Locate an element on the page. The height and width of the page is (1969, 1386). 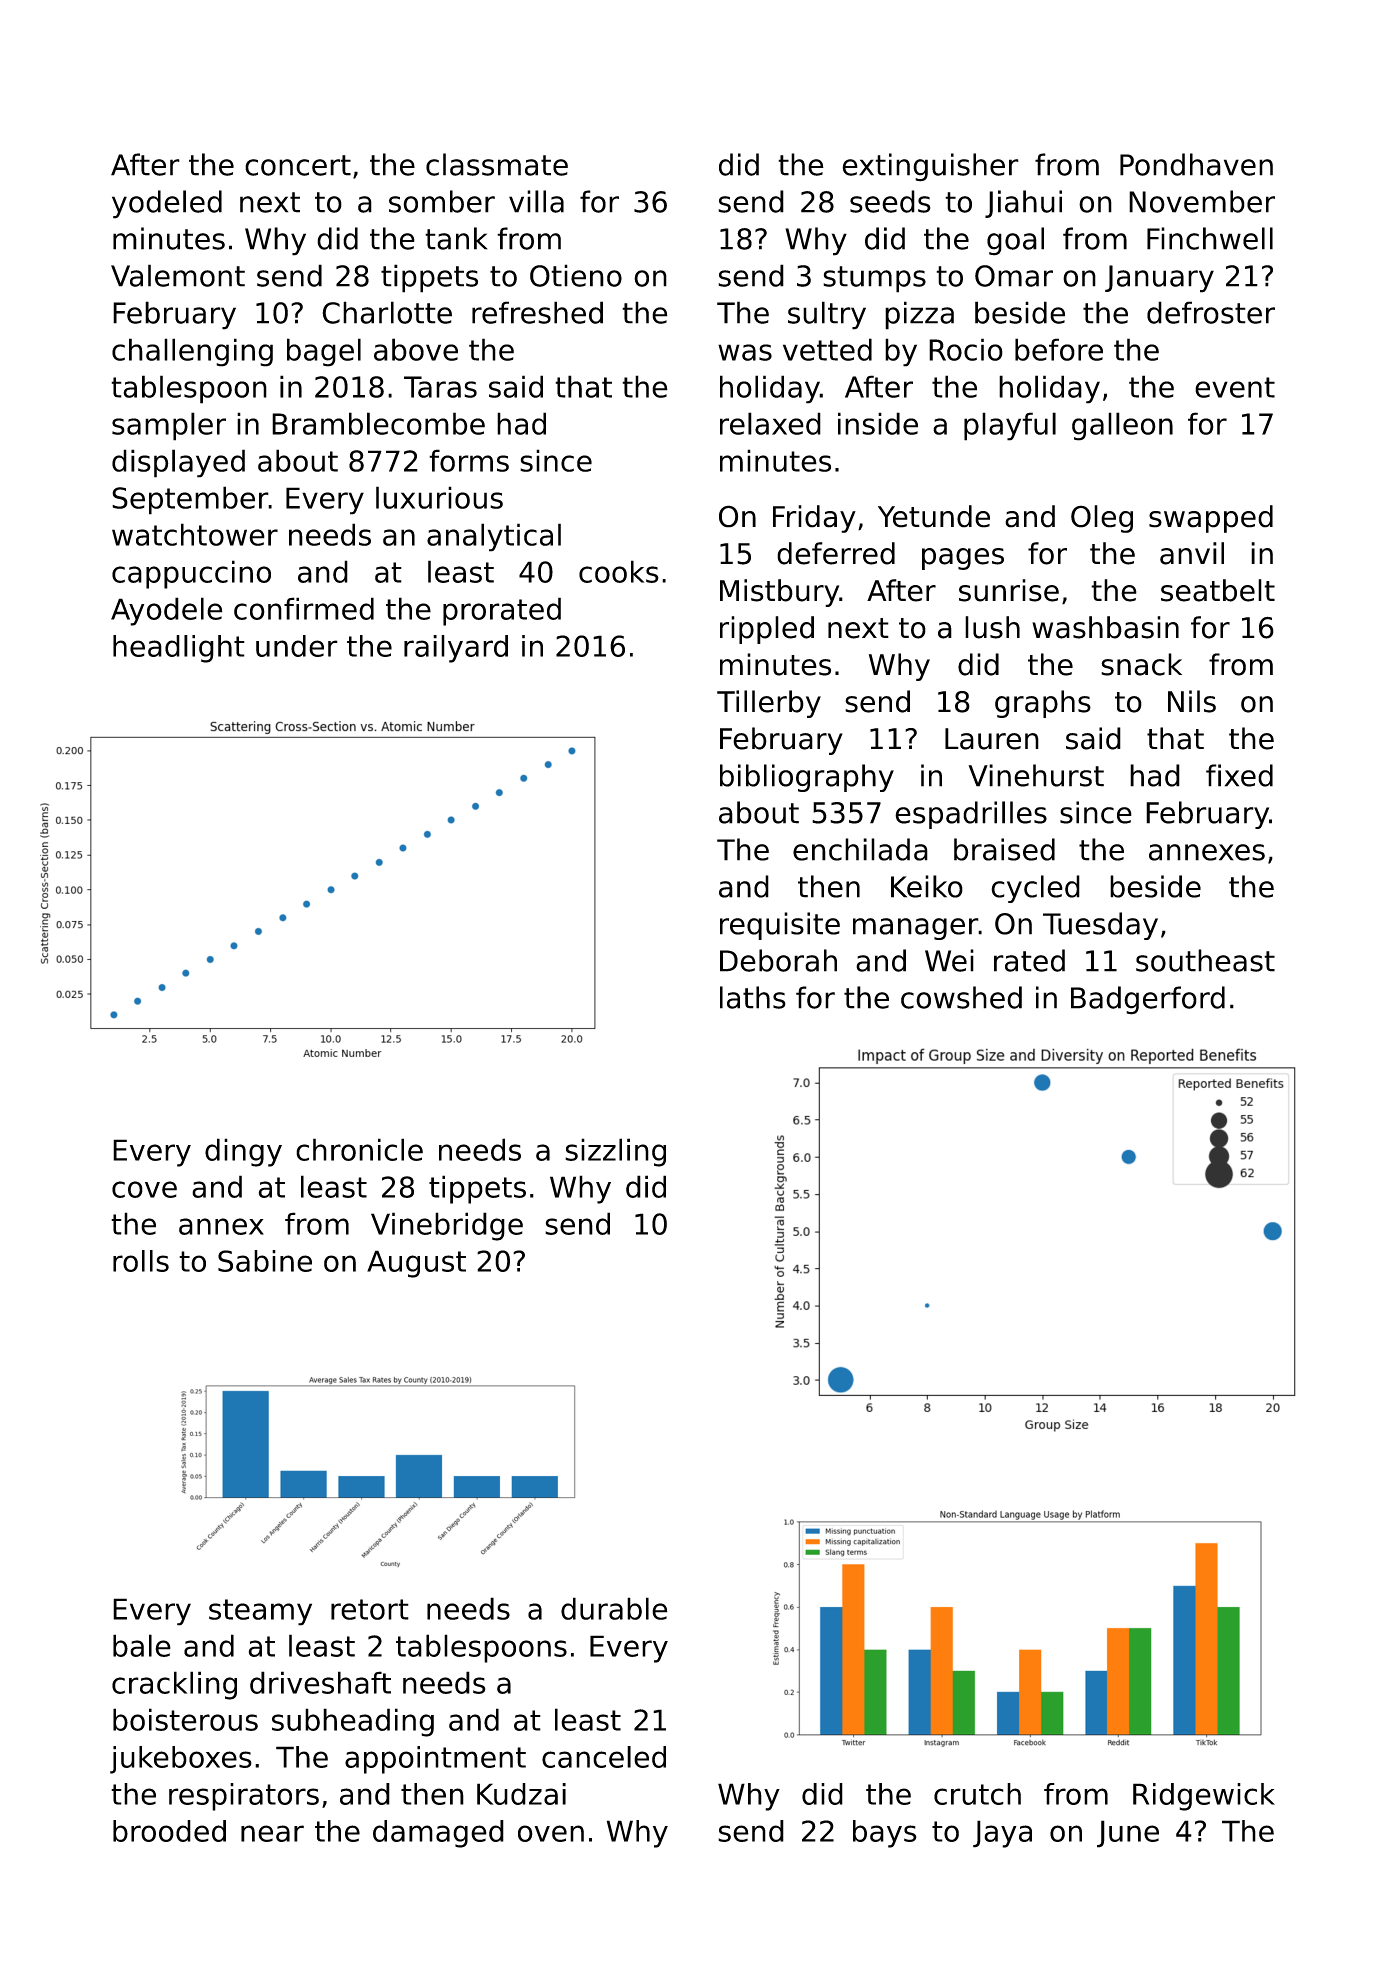
chronicle is located at coordinates (359, 1149).
